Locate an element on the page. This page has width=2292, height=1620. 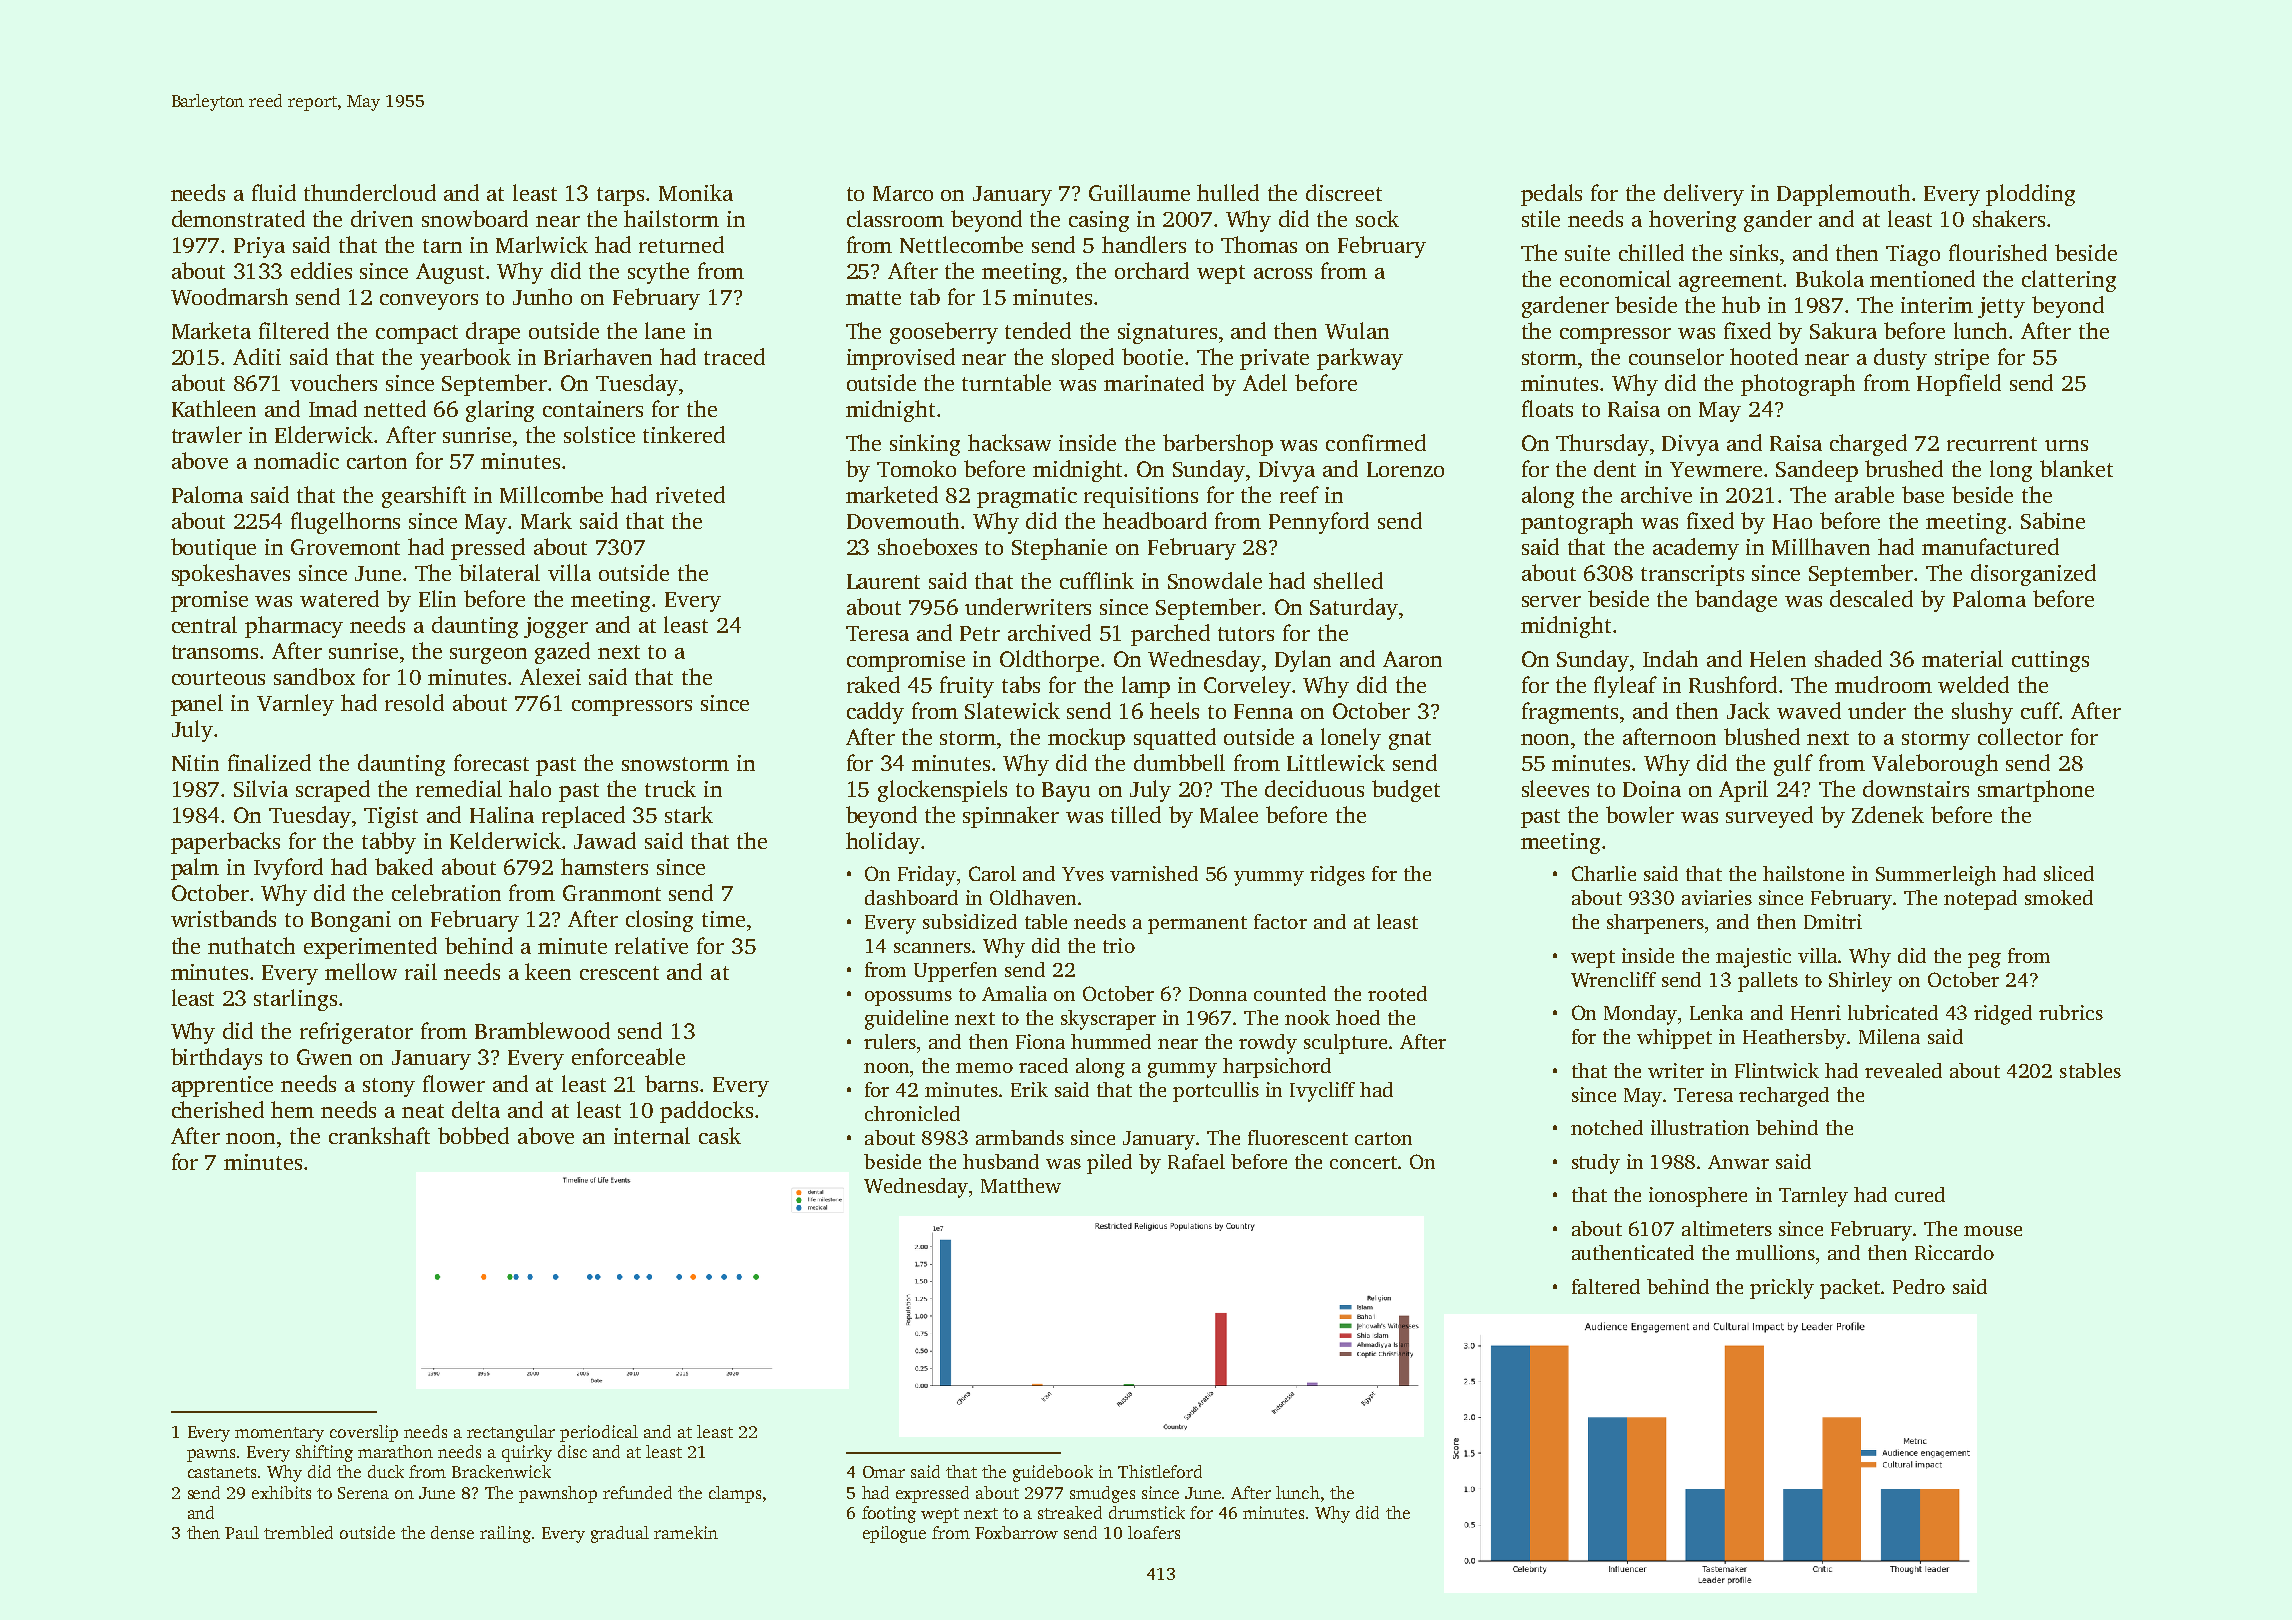
base is located at coordinates (1923, 494).
